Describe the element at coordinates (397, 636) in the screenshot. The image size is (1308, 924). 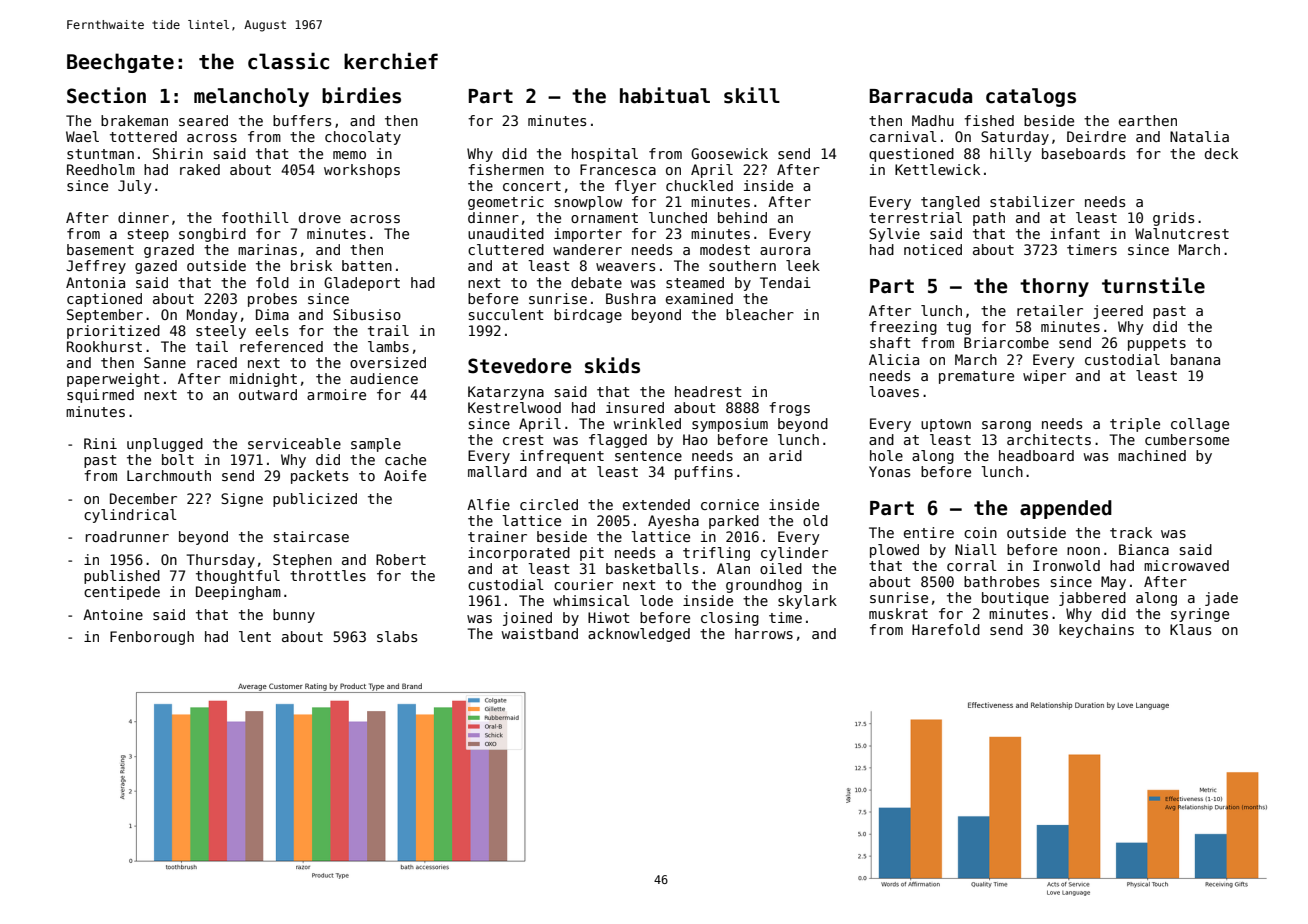
I see `slabs` at that location.
